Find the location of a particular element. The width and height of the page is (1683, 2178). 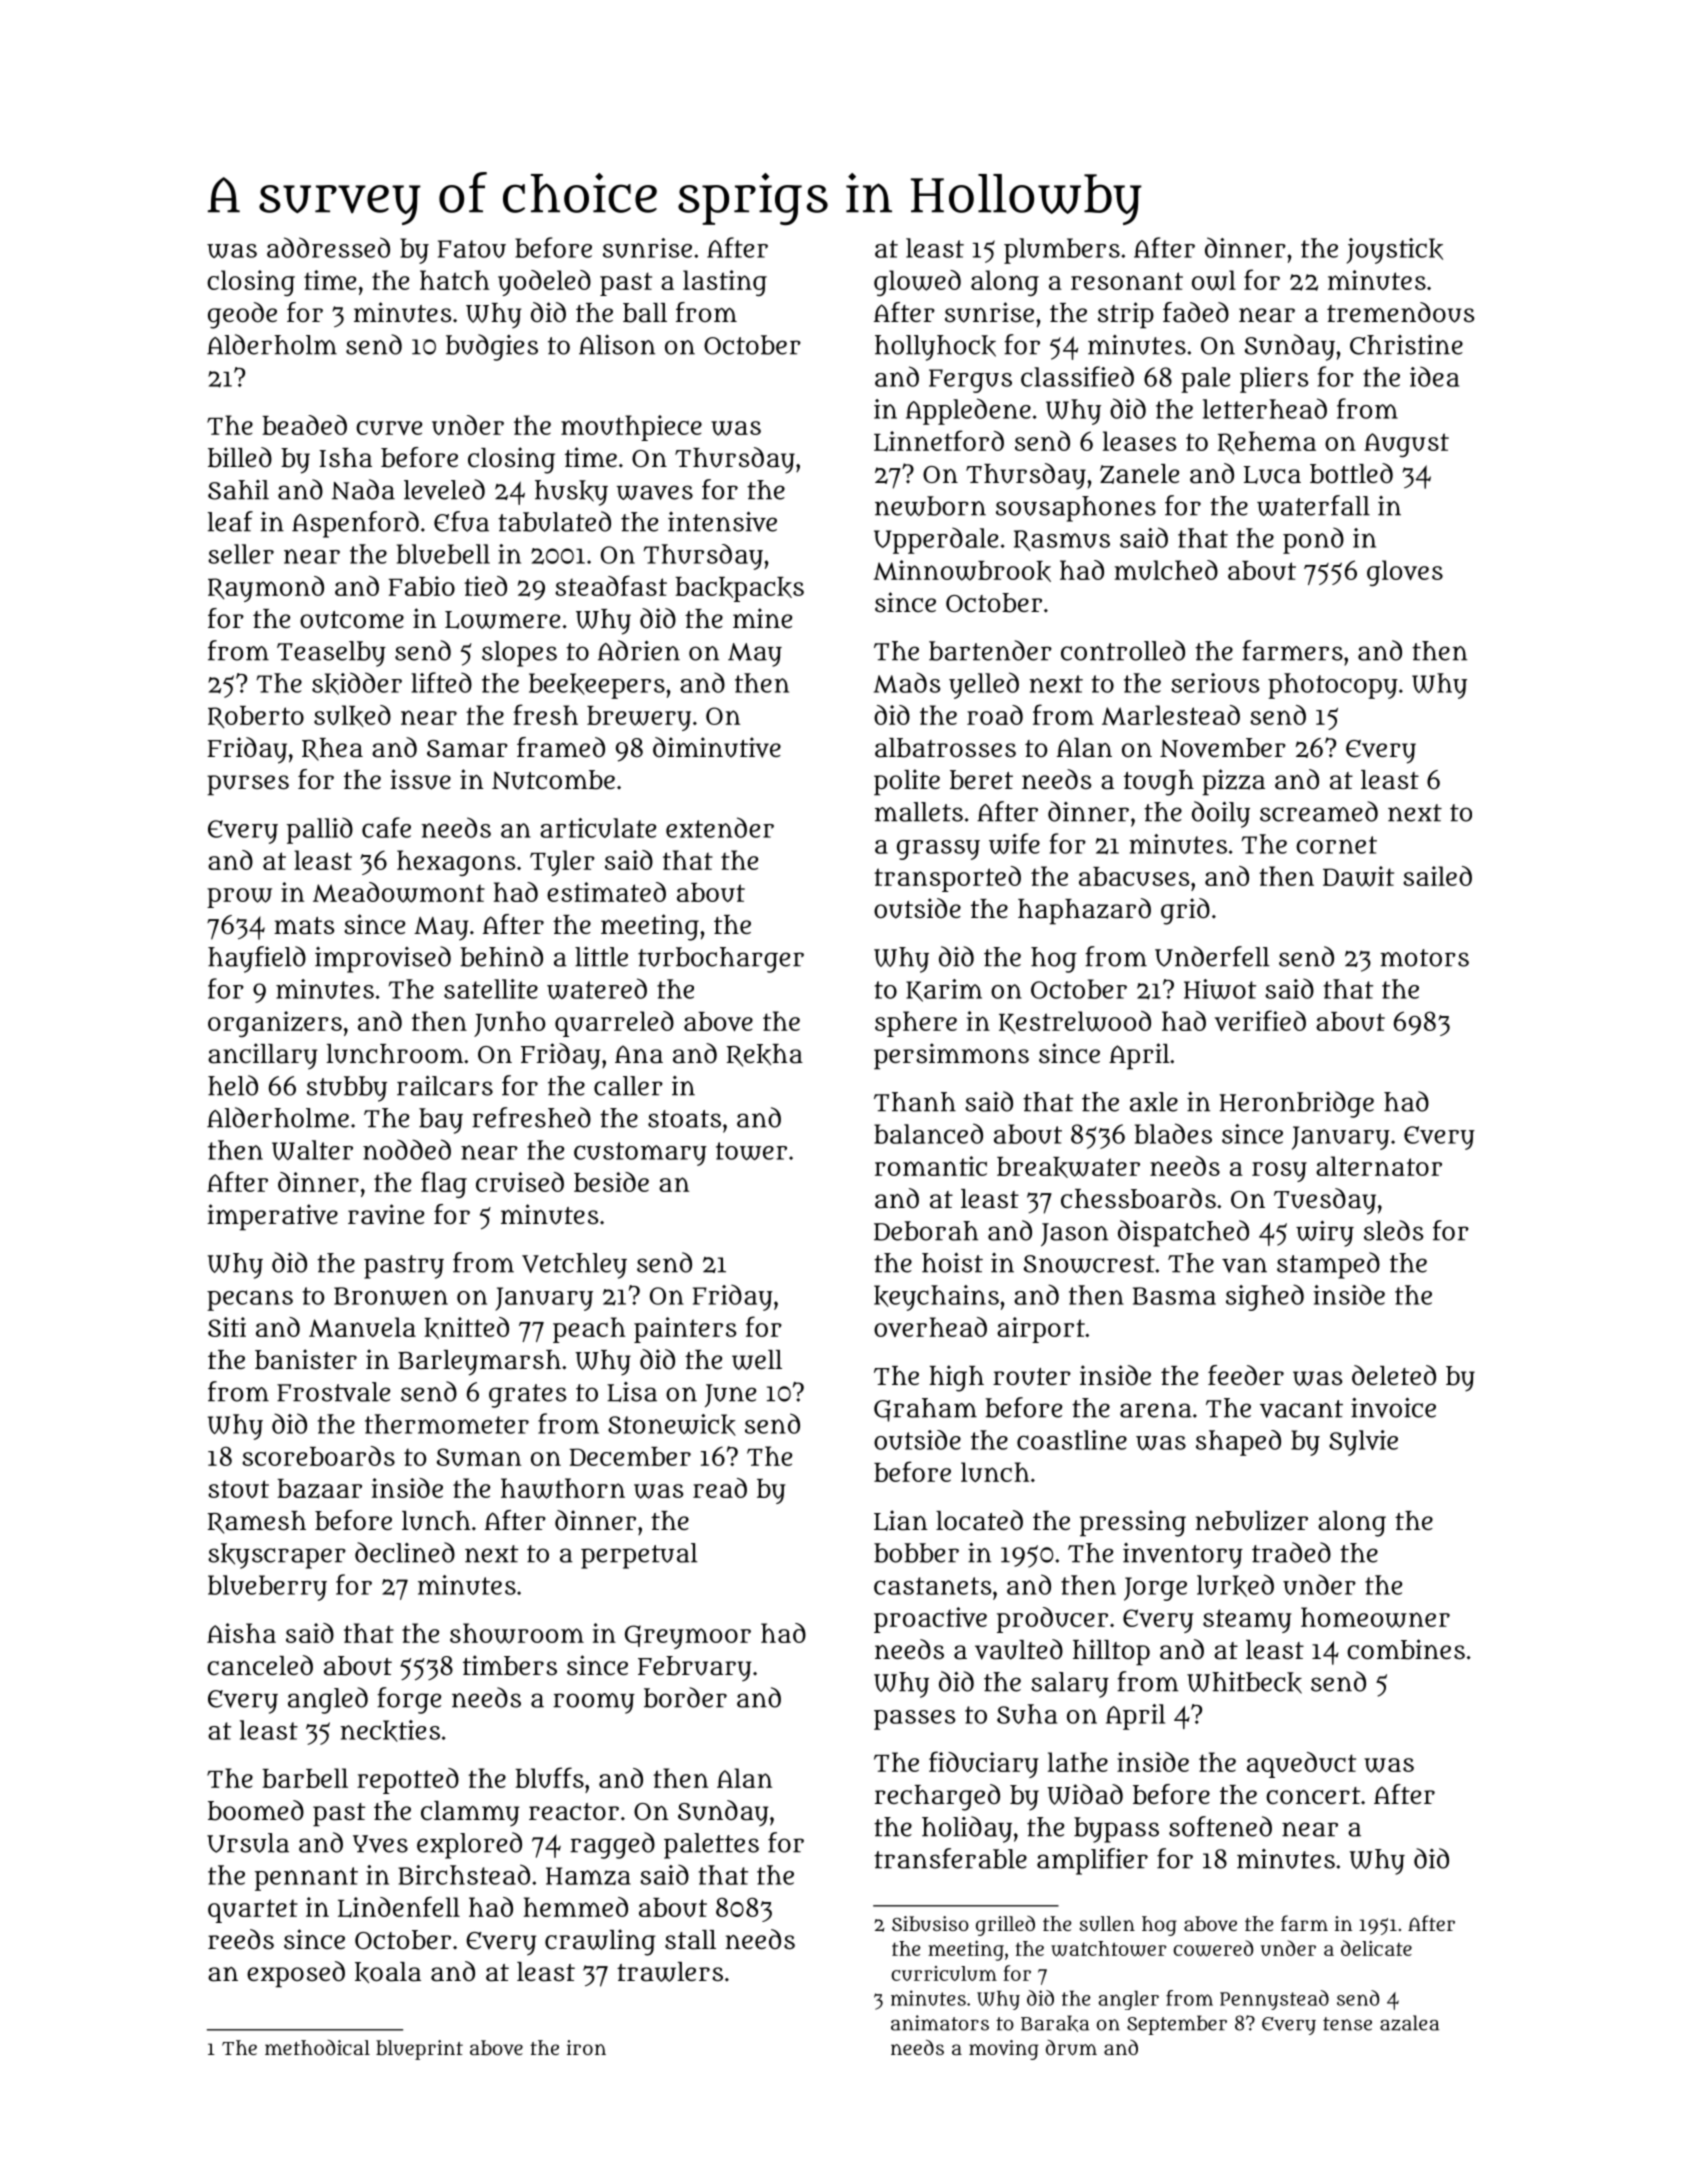

addressed is located at coordinates (328, 247).
